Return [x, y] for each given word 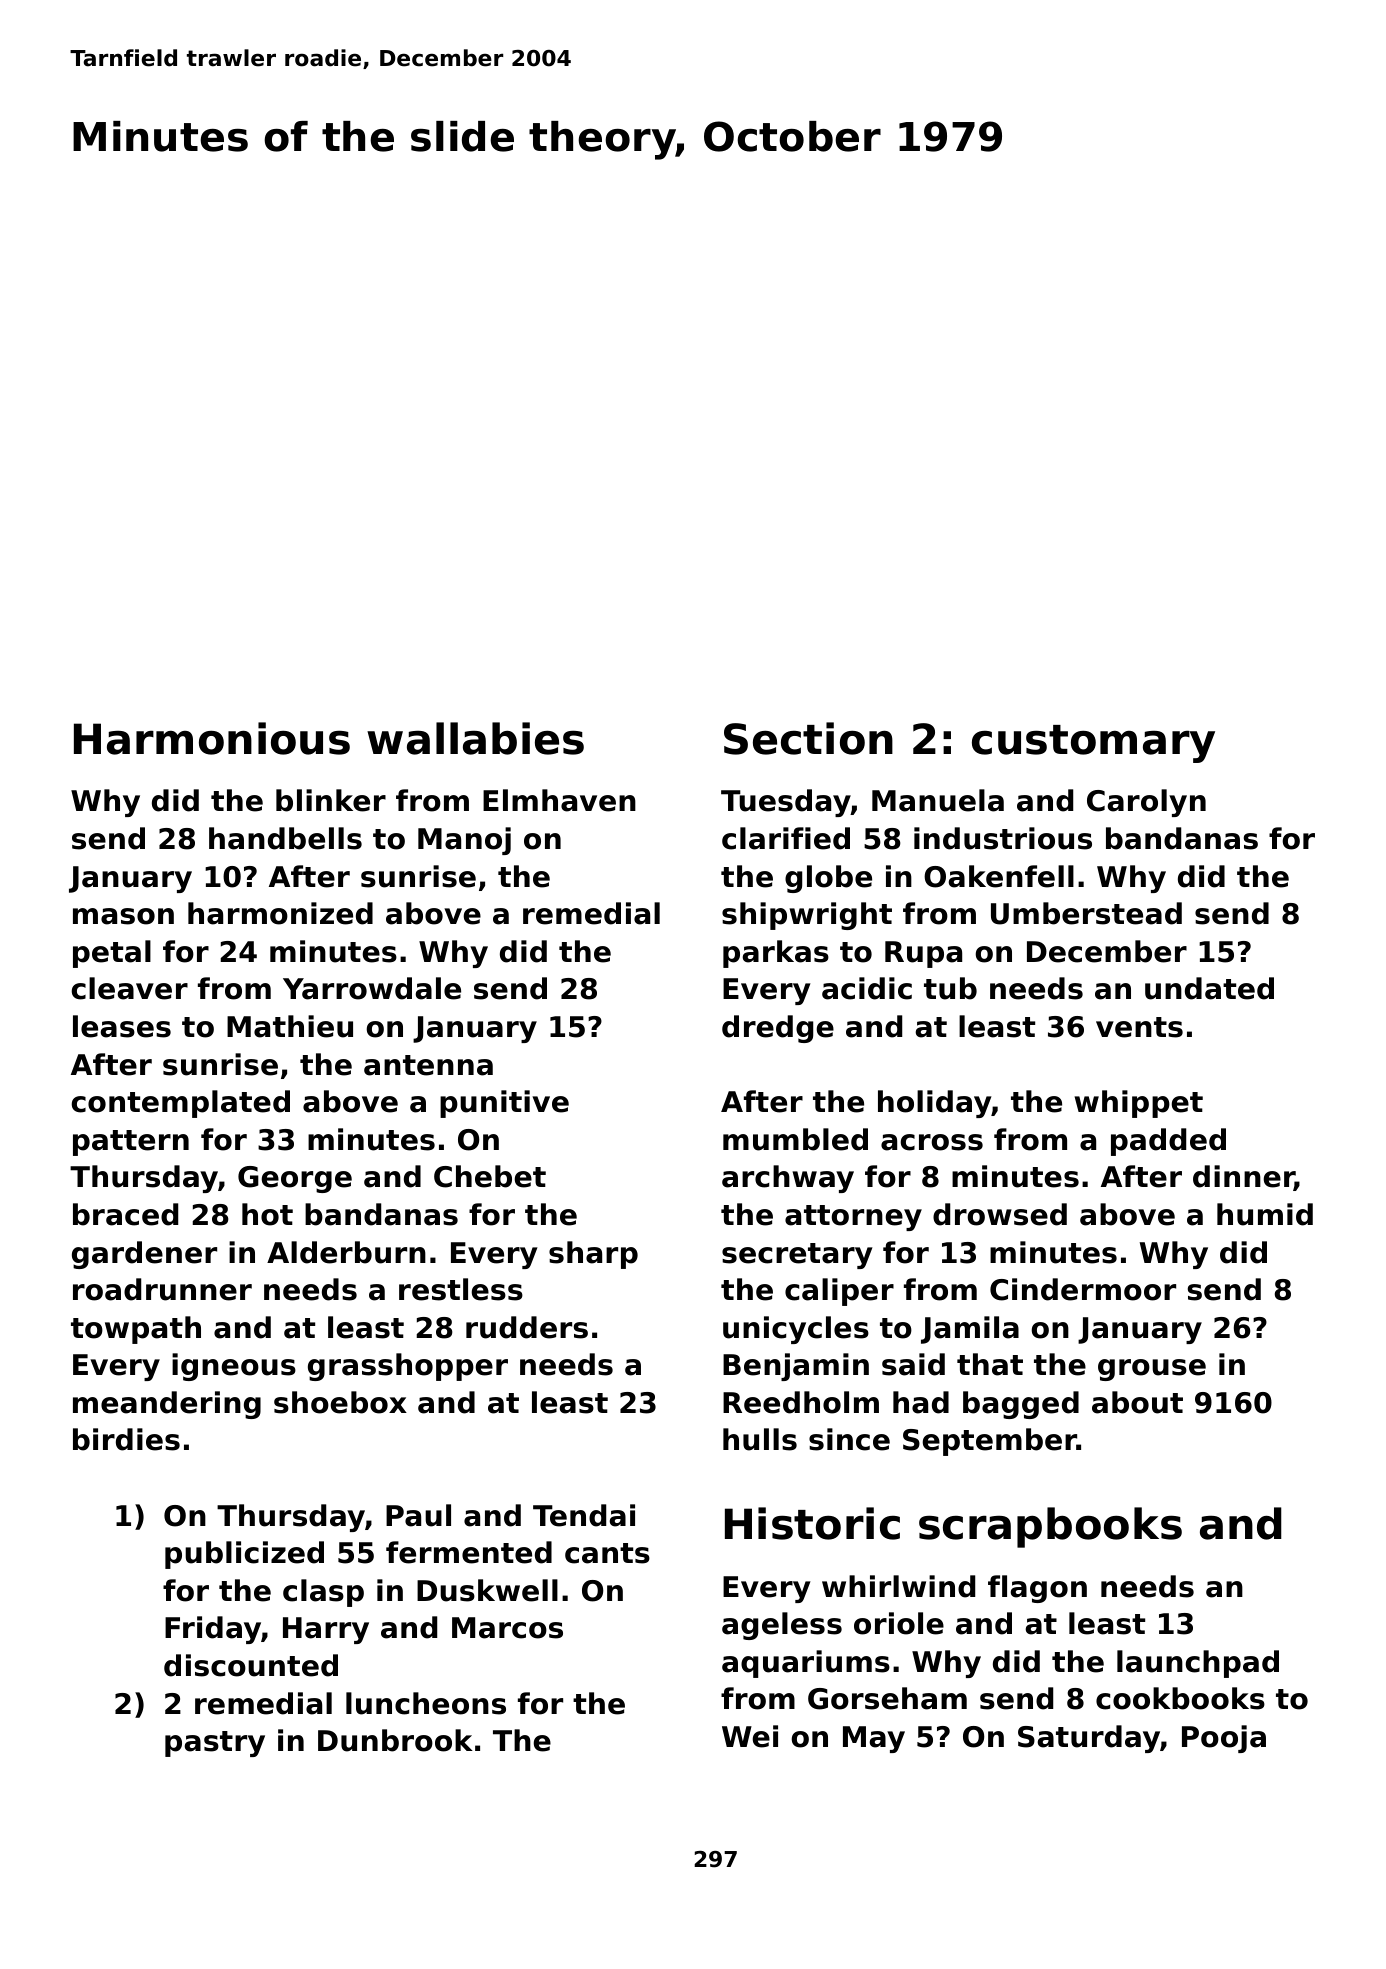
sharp [593, 1255]
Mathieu [290, 1026]
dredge [778, 1029]
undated [1209, 988]
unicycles [796, 1330]
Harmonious [212, 738]
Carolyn [1146, 803]
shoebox [340, 1402]
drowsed [1000, 1214]
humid [1265, 1214]
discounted [251, 1665]
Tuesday [786, 803]
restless [461, 1289]
